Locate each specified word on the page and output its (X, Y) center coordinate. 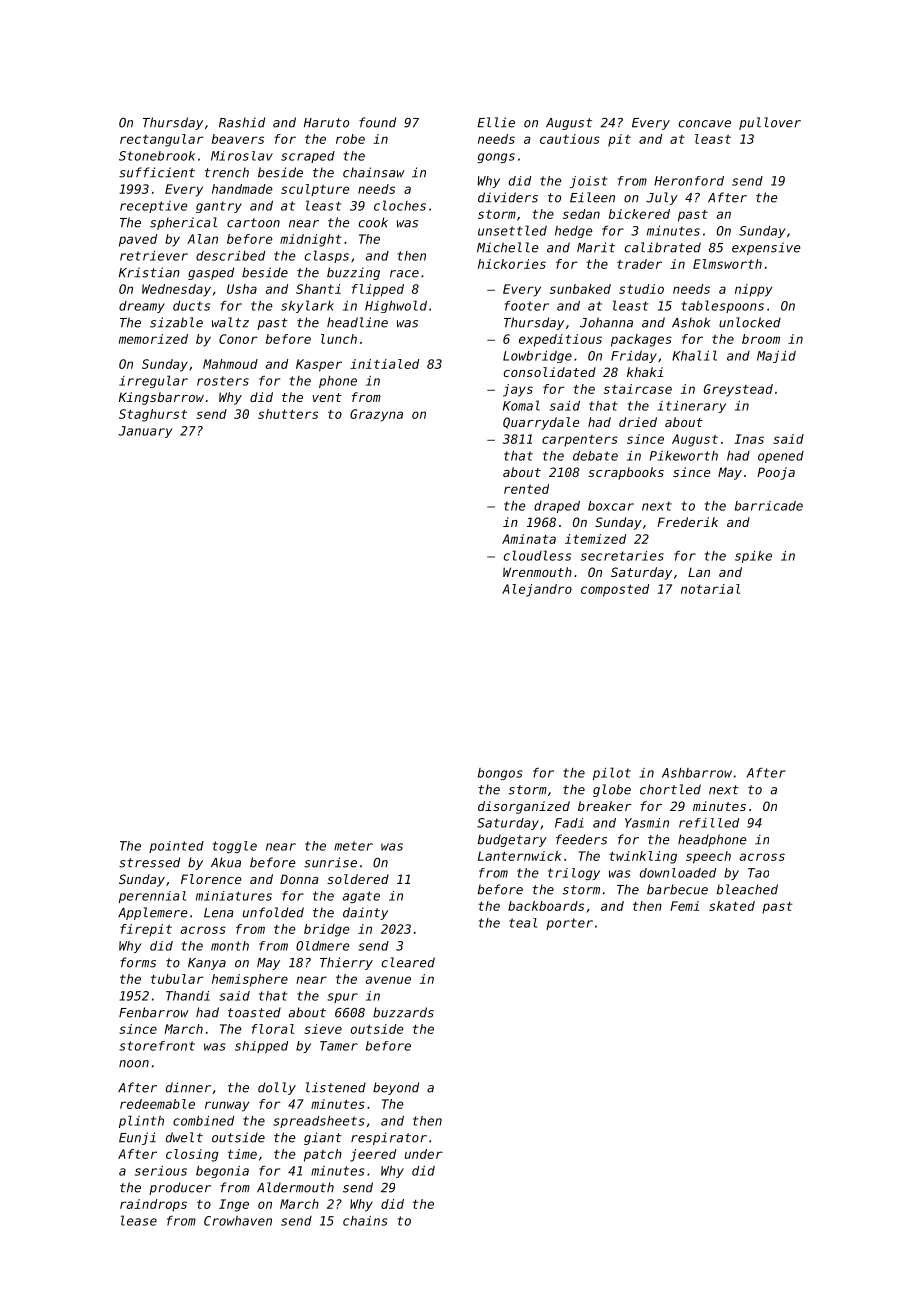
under (424, 1154)
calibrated (662, 247)
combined (203, 1121)
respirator (389, 1138)
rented (526, 489)
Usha (242, 289)
